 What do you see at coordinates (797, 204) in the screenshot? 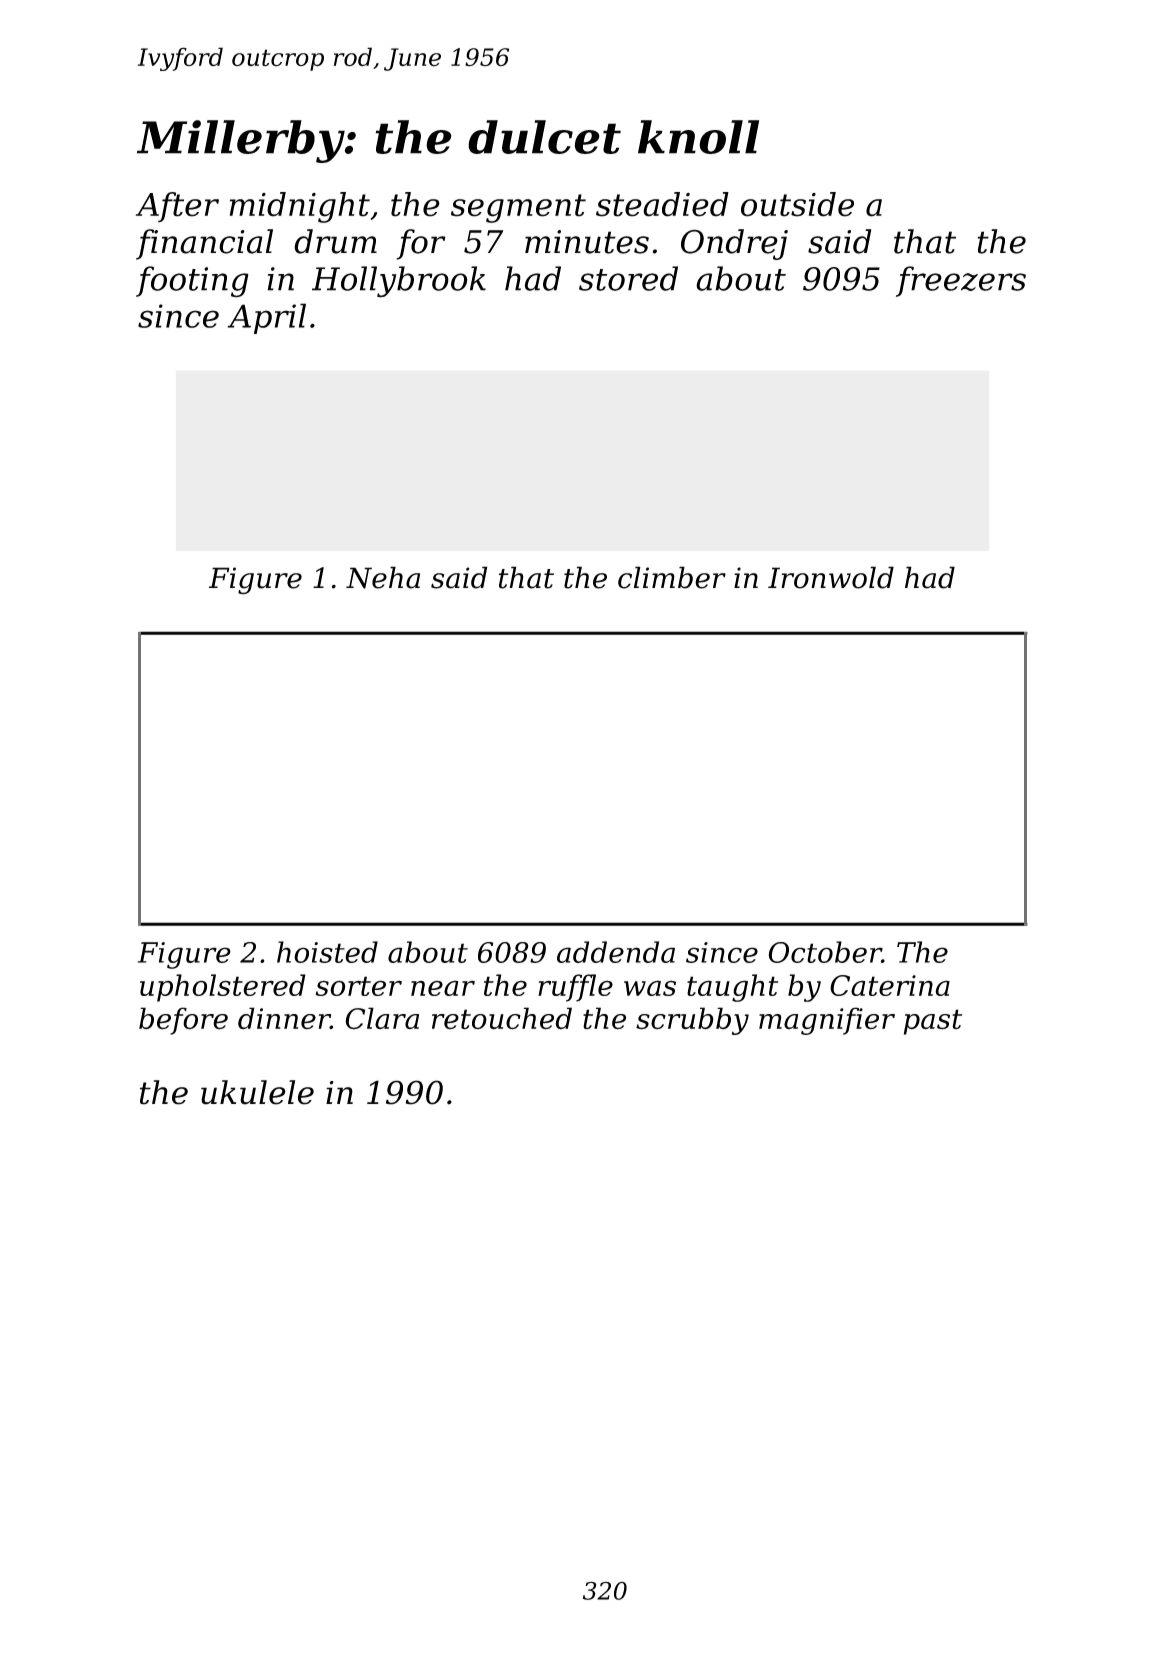
I see `outside` at bounding box center [797, 204].
